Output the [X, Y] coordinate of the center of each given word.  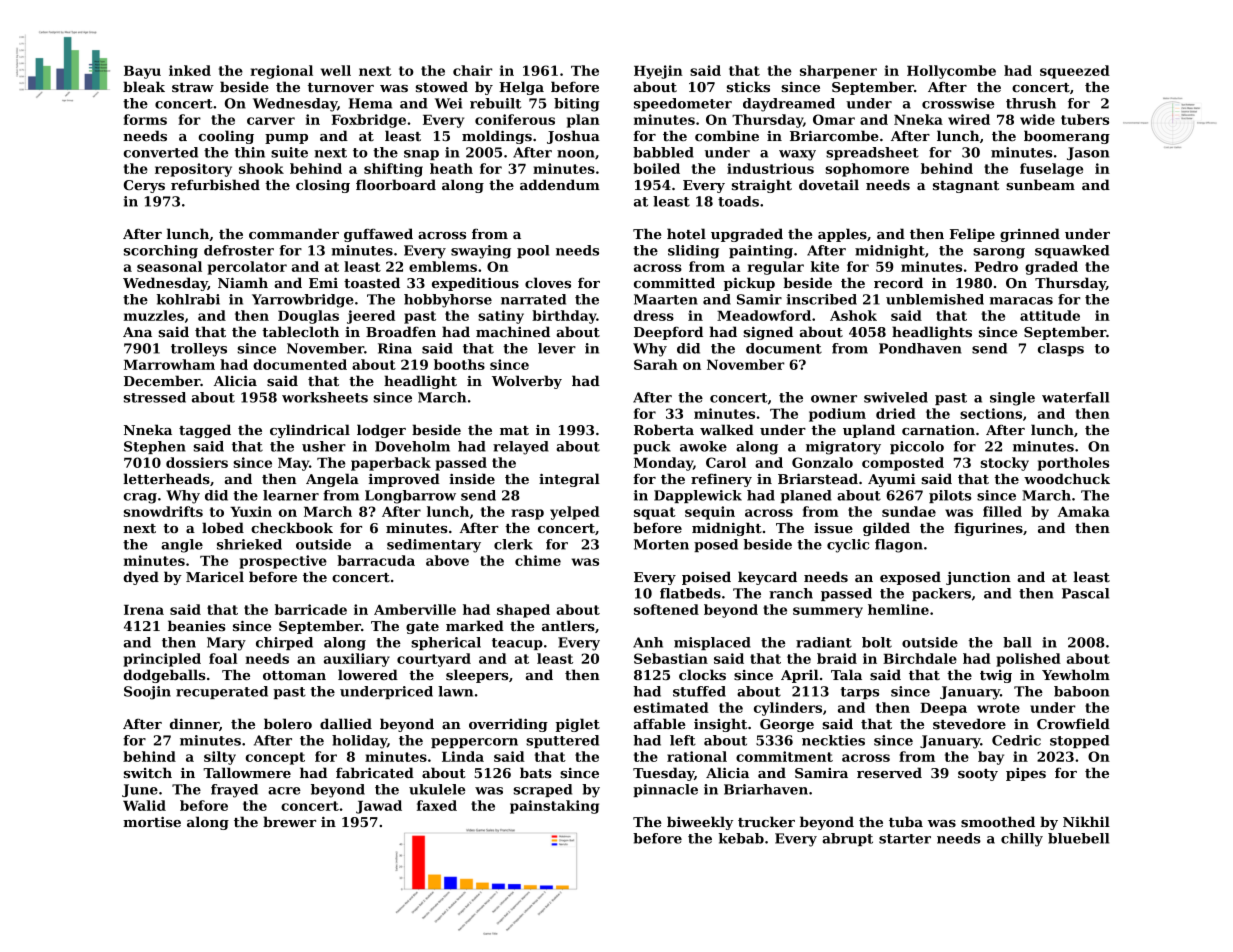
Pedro [996, 266]
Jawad [379, 807]
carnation [938, 430]
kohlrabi [188, 299]
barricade [311, 609]
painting [761, 252]
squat [655, 513]
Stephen [155, 447]
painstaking [554, 807]
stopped [1079, 741]
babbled [663, 152]
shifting [393, 170]
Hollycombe [951, 72]
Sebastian [671, 658]
